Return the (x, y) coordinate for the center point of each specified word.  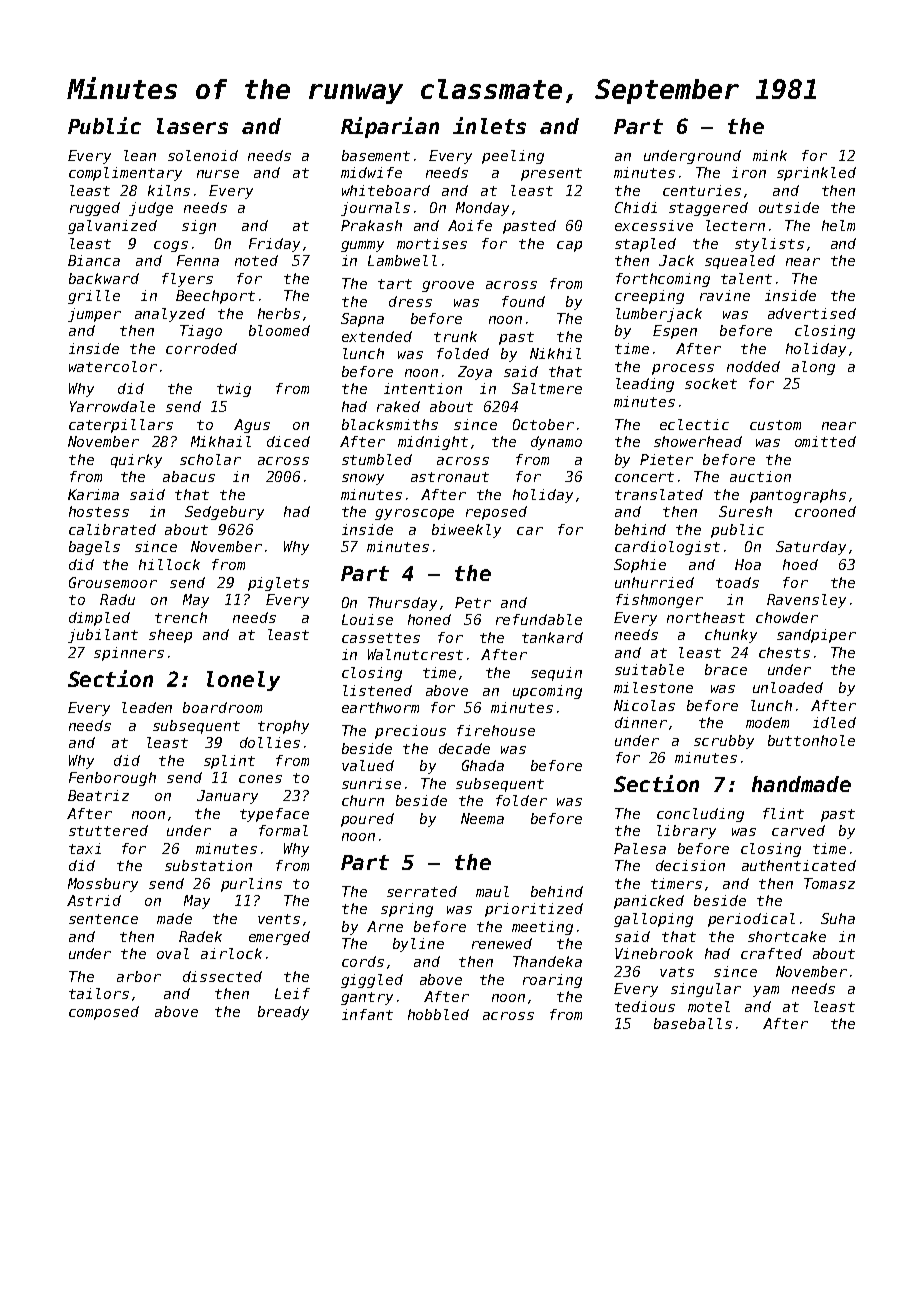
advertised (812, 313)
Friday (274, 245)
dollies (270, 742)
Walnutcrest (415, 654)
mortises (432, 243)
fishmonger (659, 601)
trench (181, 617)
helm (838, 225)
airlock (231, 953)
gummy (362, 246)
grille (94, 297)
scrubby (724, 742)
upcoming (547, 692)
